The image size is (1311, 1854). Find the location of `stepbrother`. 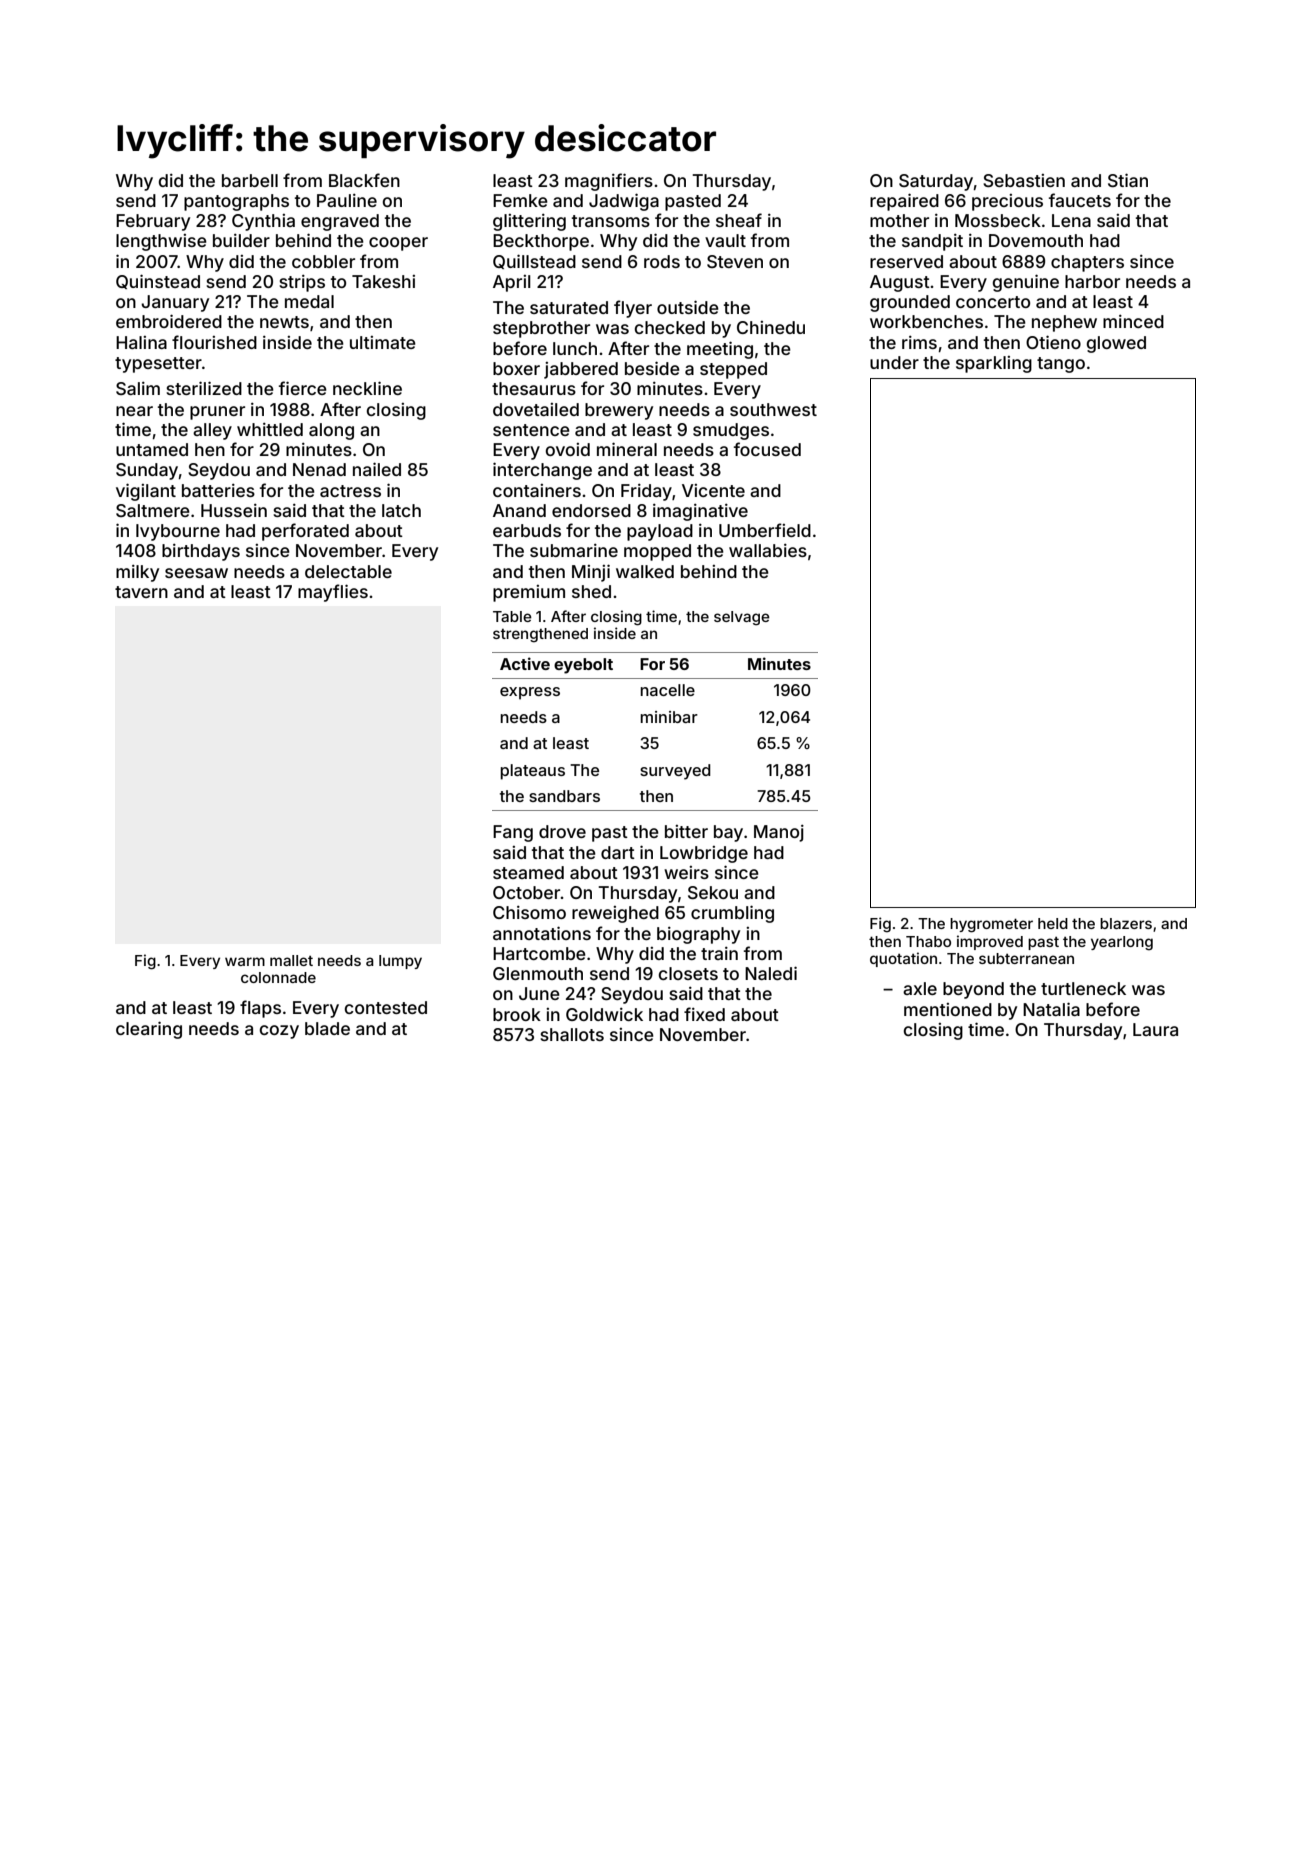

stepbrother is located at coordinates (541, 329).
